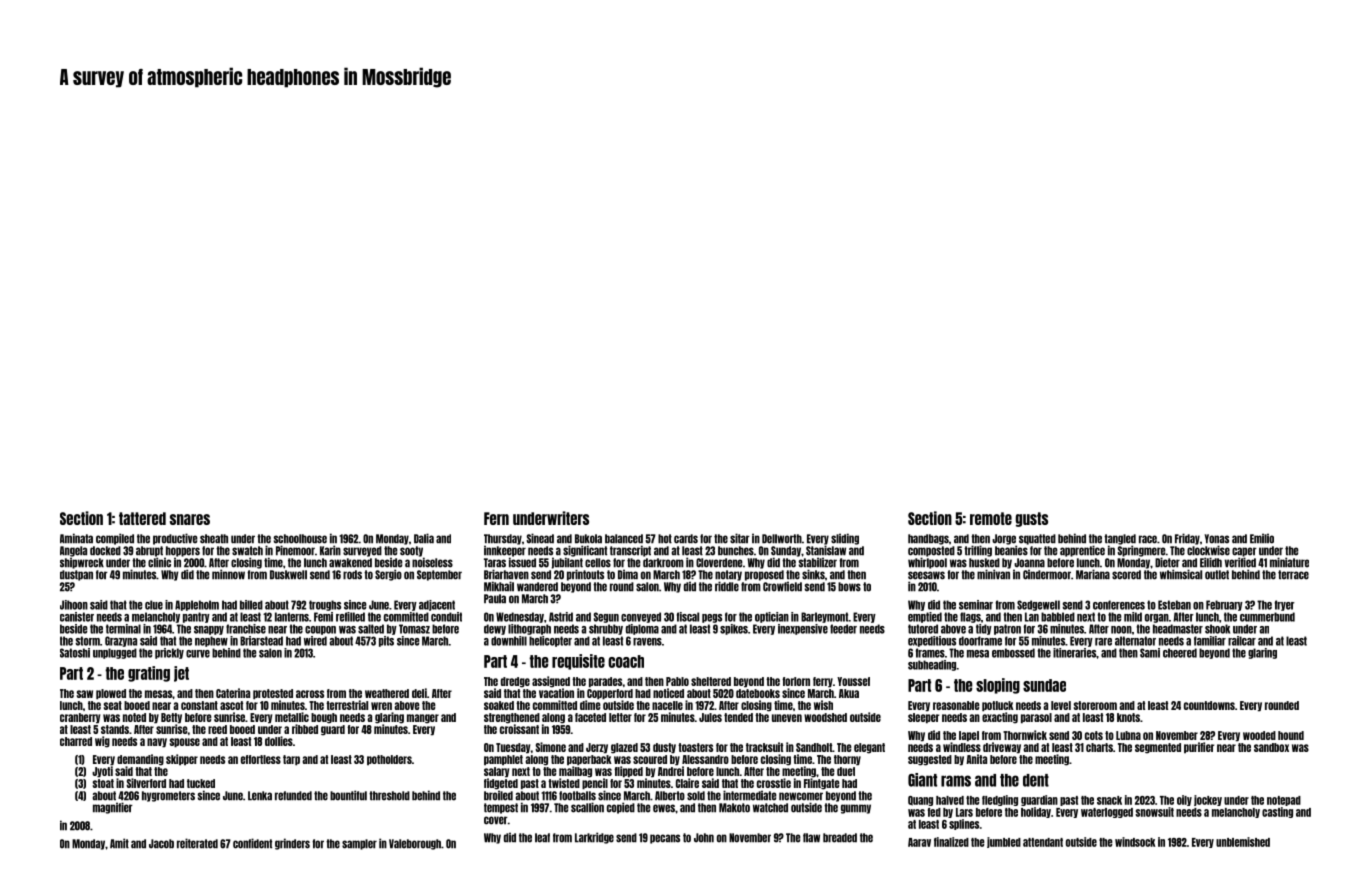  What do you see at coordinates (932, 665) in the image?
I see `subheading` at bounding box center [932, 665].
